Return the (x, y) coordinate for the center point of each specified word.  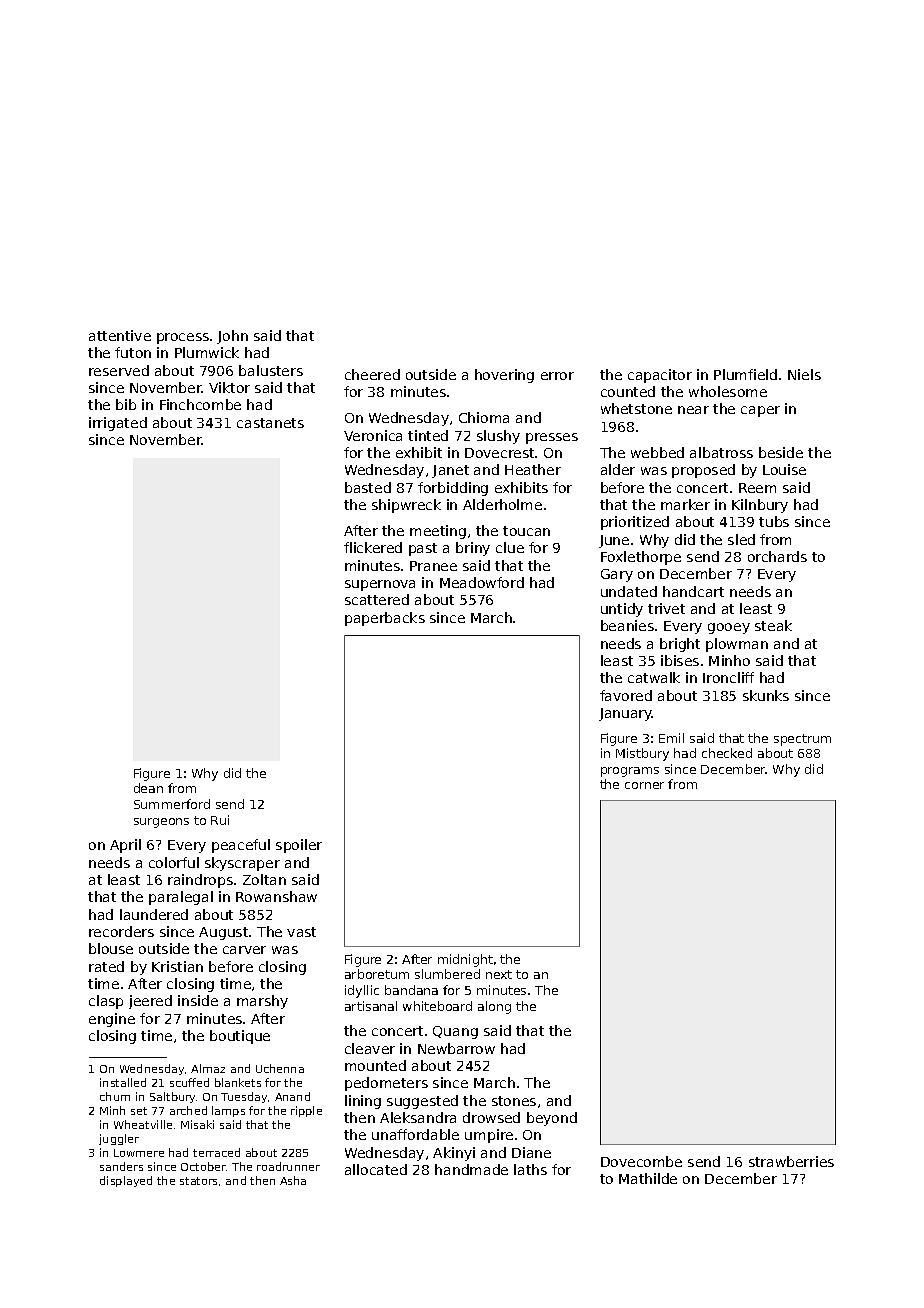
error (557, 376)
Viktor (229, 387)
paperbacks (385, 619)
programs (630, 772)
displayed (126, 1181)
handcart (693, 591)
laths (530, 1169)
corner (644, 785)
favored (626, 695)
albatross (721, 452)
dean (148, 788)
